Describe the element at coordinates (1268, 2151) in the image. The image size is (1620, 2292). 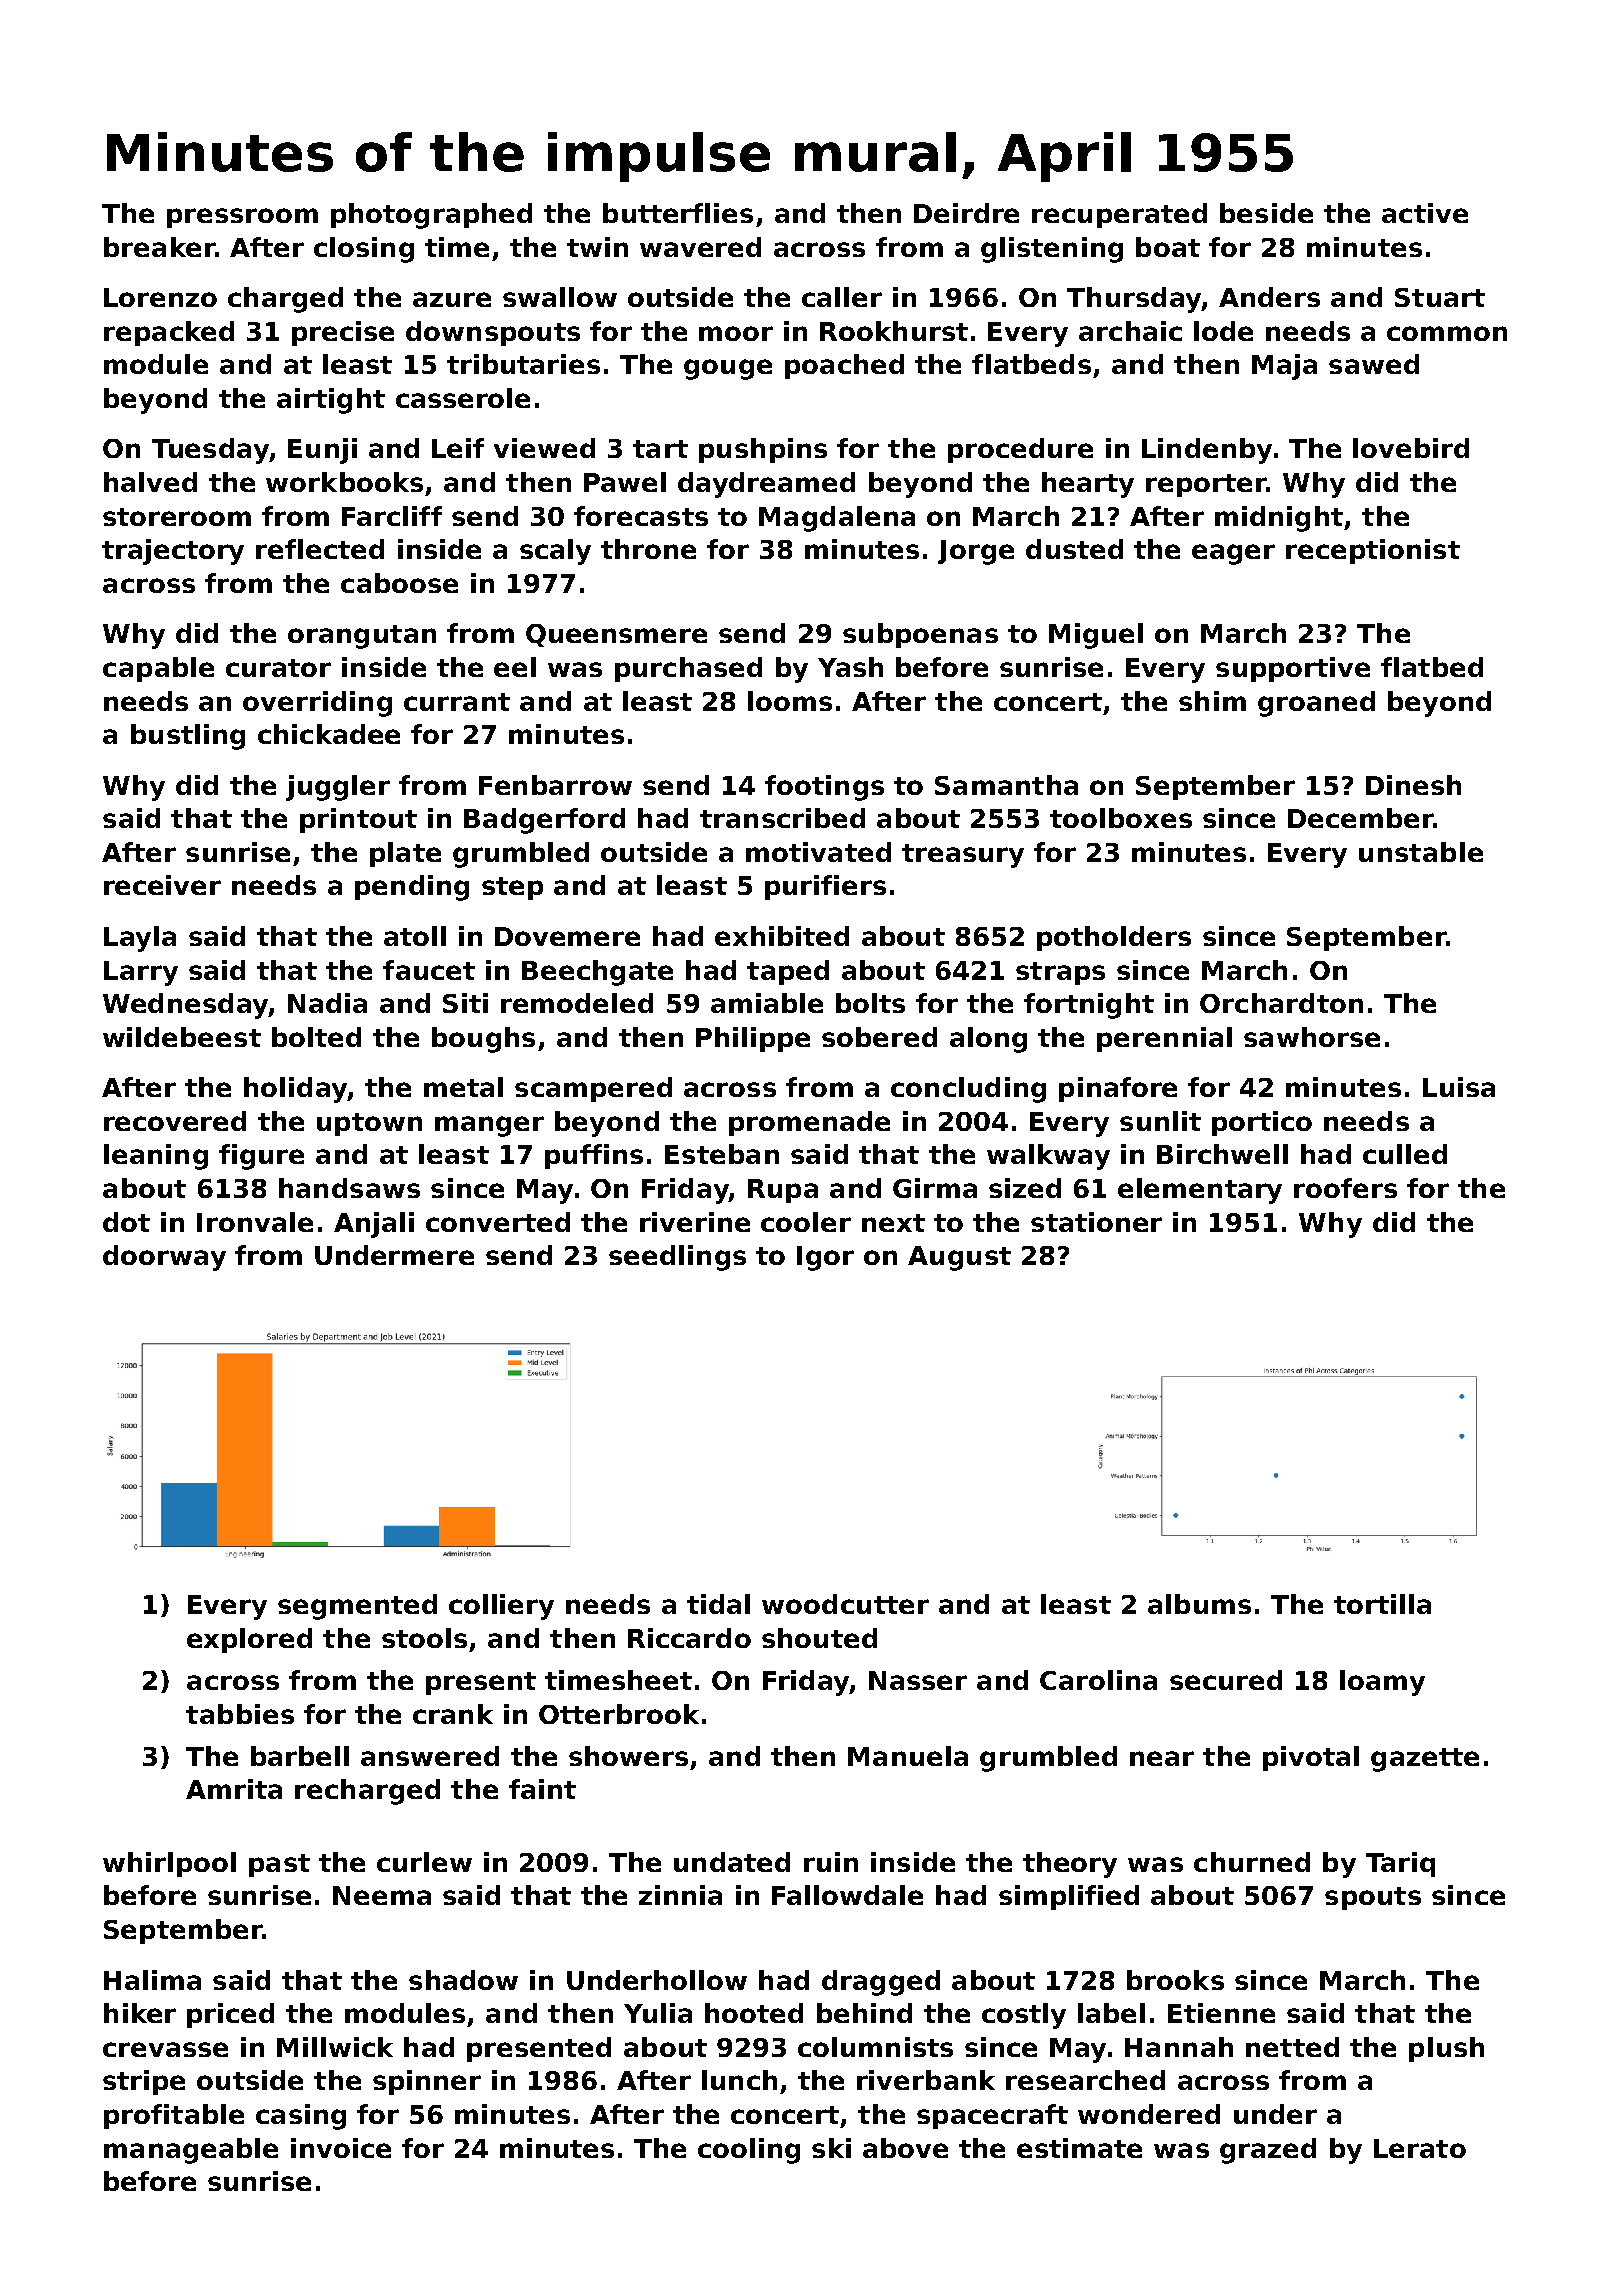
I see `grazed` at that location.
